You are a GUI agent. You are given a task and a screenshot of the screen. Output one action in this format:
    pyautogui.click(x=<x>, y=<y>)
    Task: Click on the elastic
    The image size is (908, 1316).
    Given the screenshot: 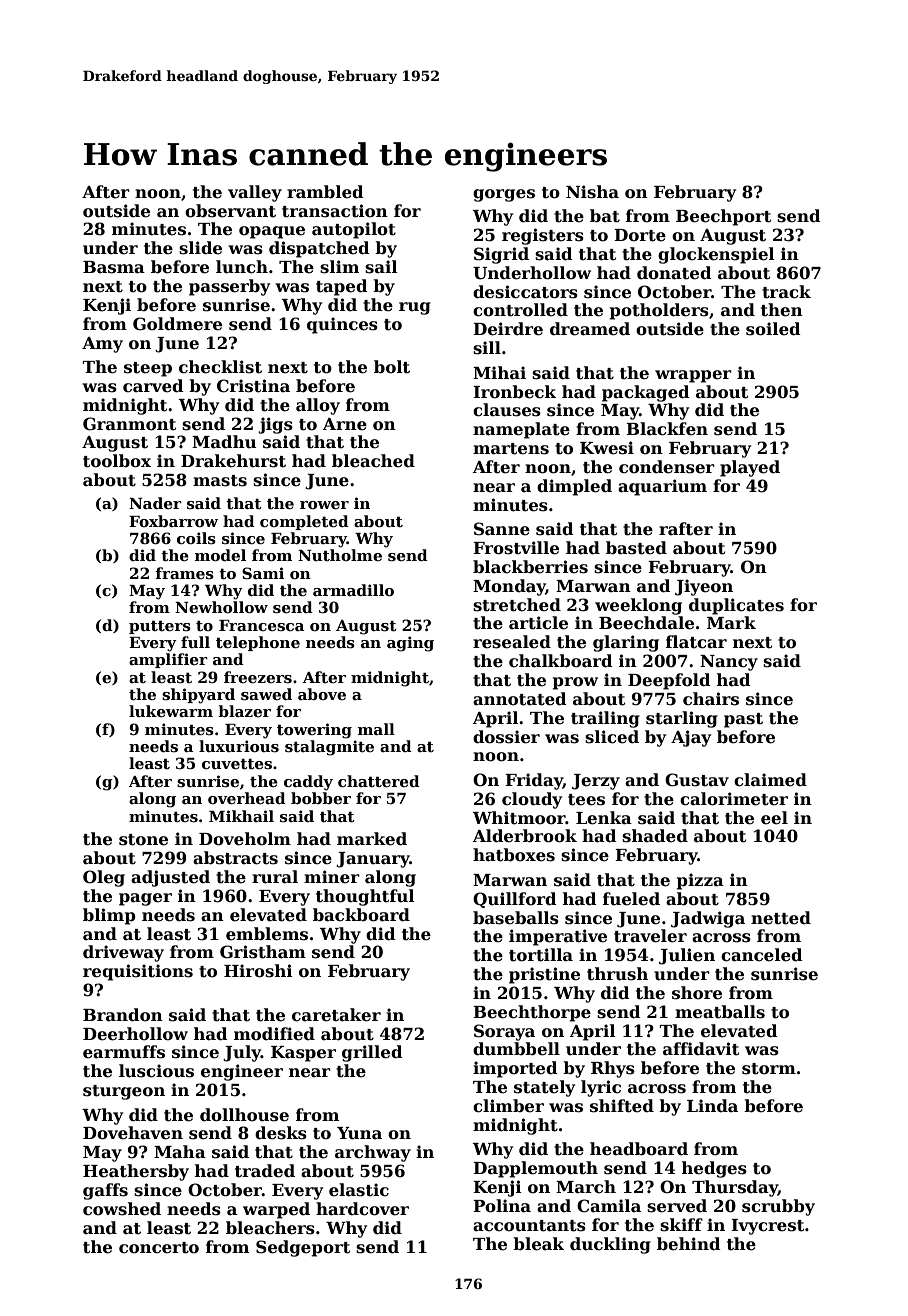 What is the action you would take?
    pyautogui.click(x=359, y=1190)
